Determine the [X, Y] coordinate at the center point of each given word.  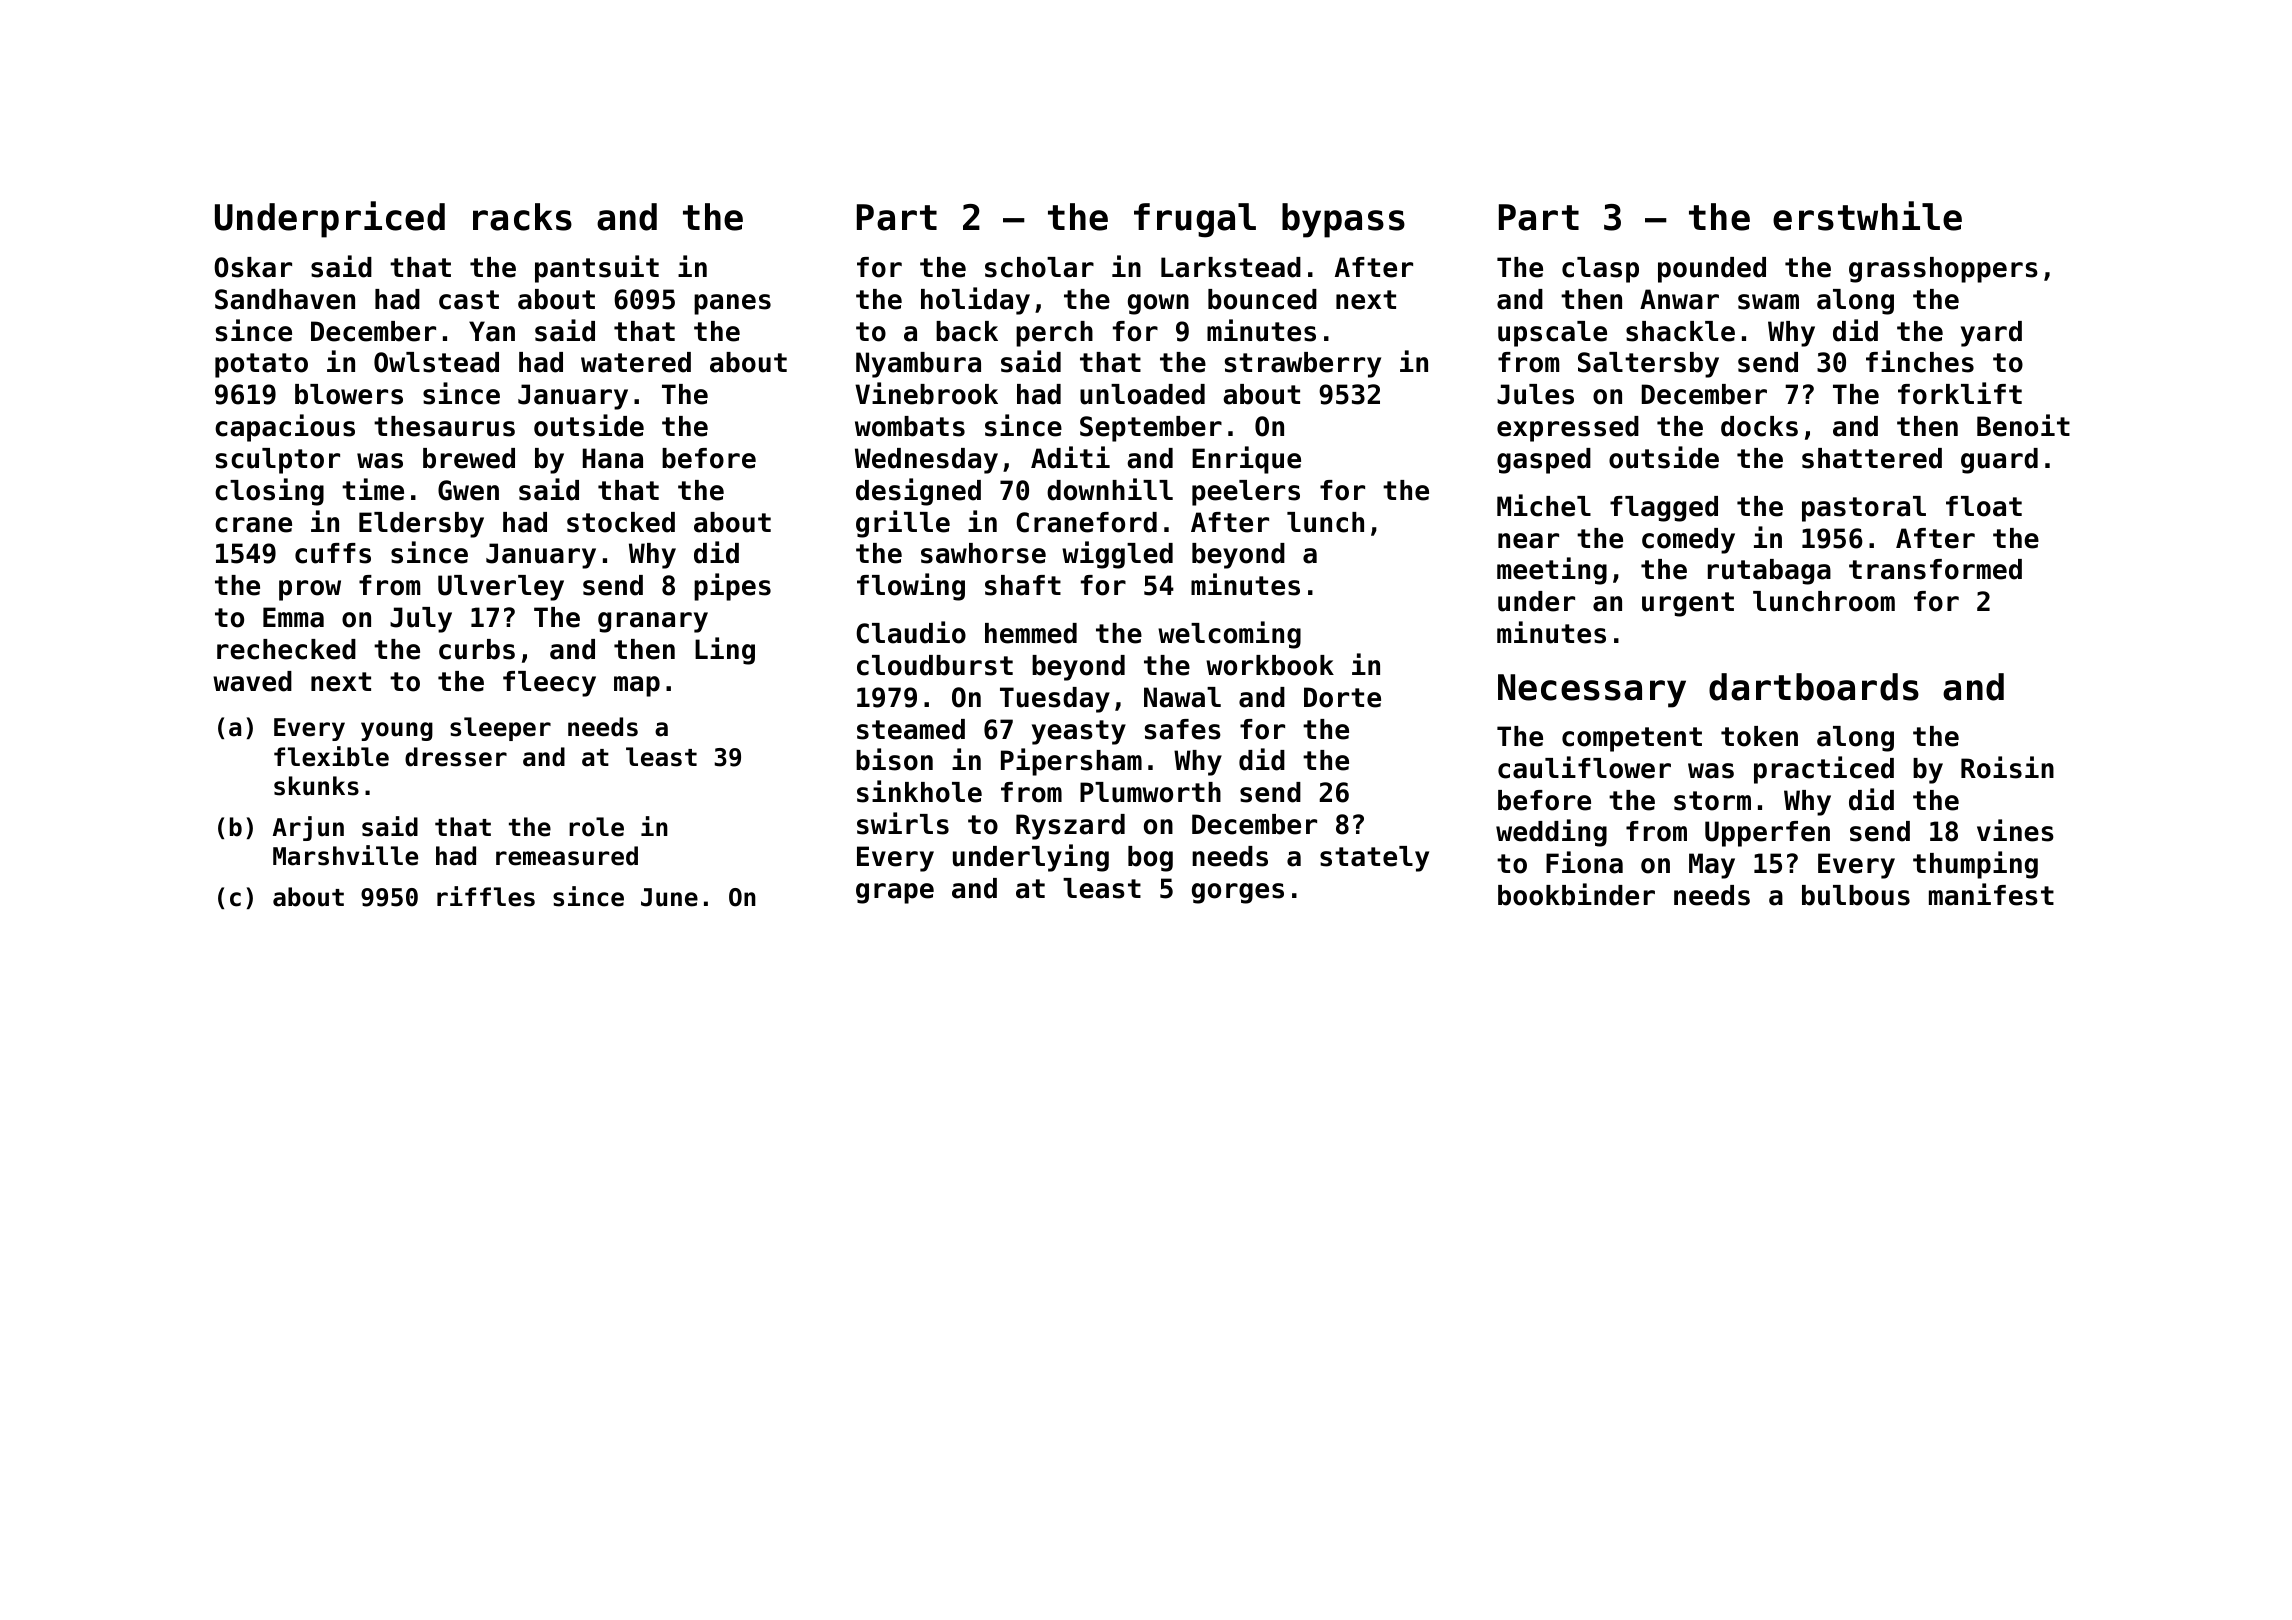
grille [903, 524]
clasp [1600, 270]
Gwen [468, 490]
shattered [1872, 458]
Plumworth [1150, 792]
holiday [975, 301]
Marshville [345, 855]
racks [522, 217]
